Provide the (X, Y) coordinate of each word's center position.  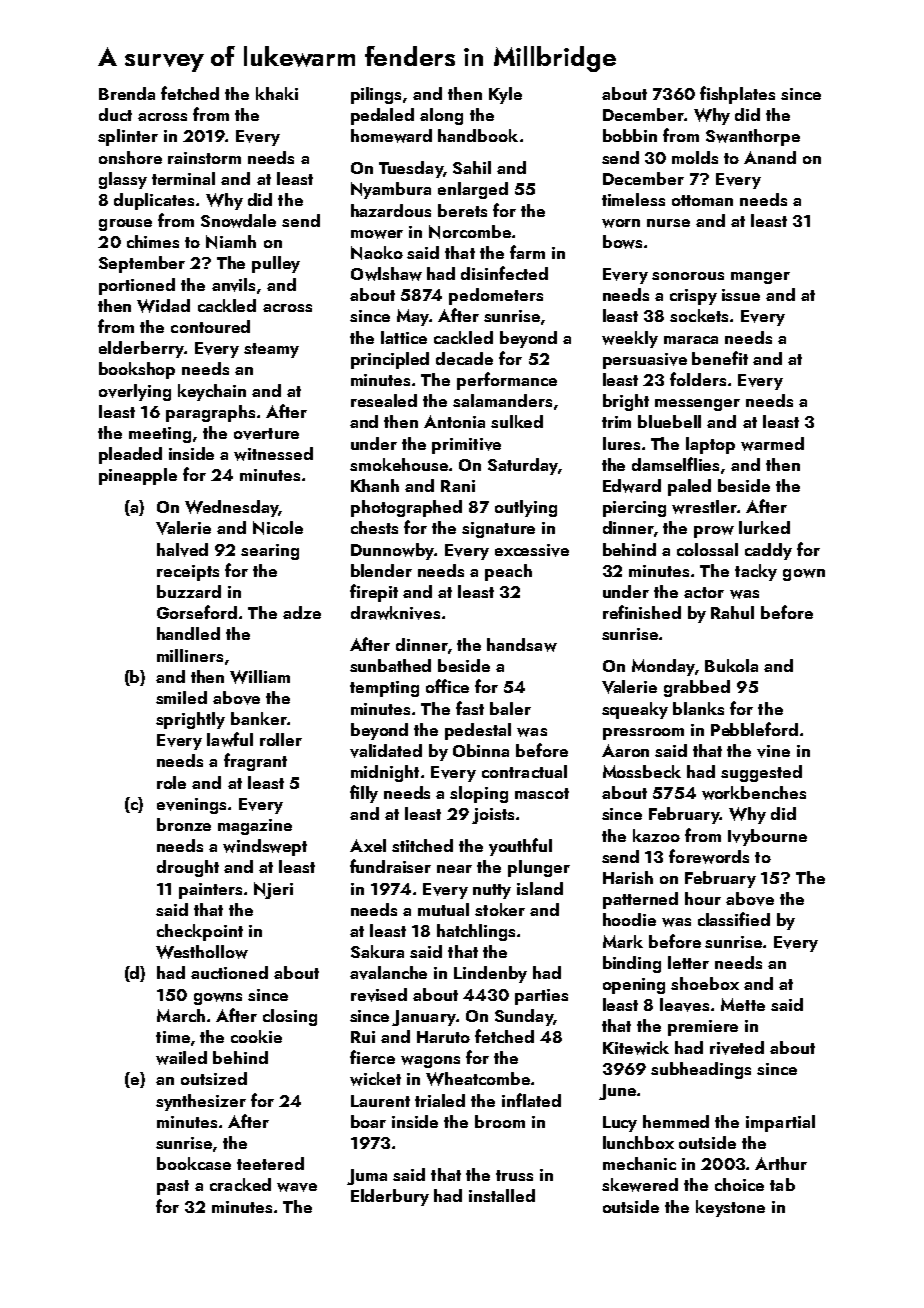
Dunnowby (392, 551)
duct (115, 114)
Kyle (505, 95)
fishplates (737, 95)
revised (379, 995)
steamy (271, 350)
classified (734, 919)
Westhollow (202, 952)
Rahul (732, 612)
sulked (517, 421)
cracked (240, 1184)
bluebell (669, 421)
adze (302, 612)
